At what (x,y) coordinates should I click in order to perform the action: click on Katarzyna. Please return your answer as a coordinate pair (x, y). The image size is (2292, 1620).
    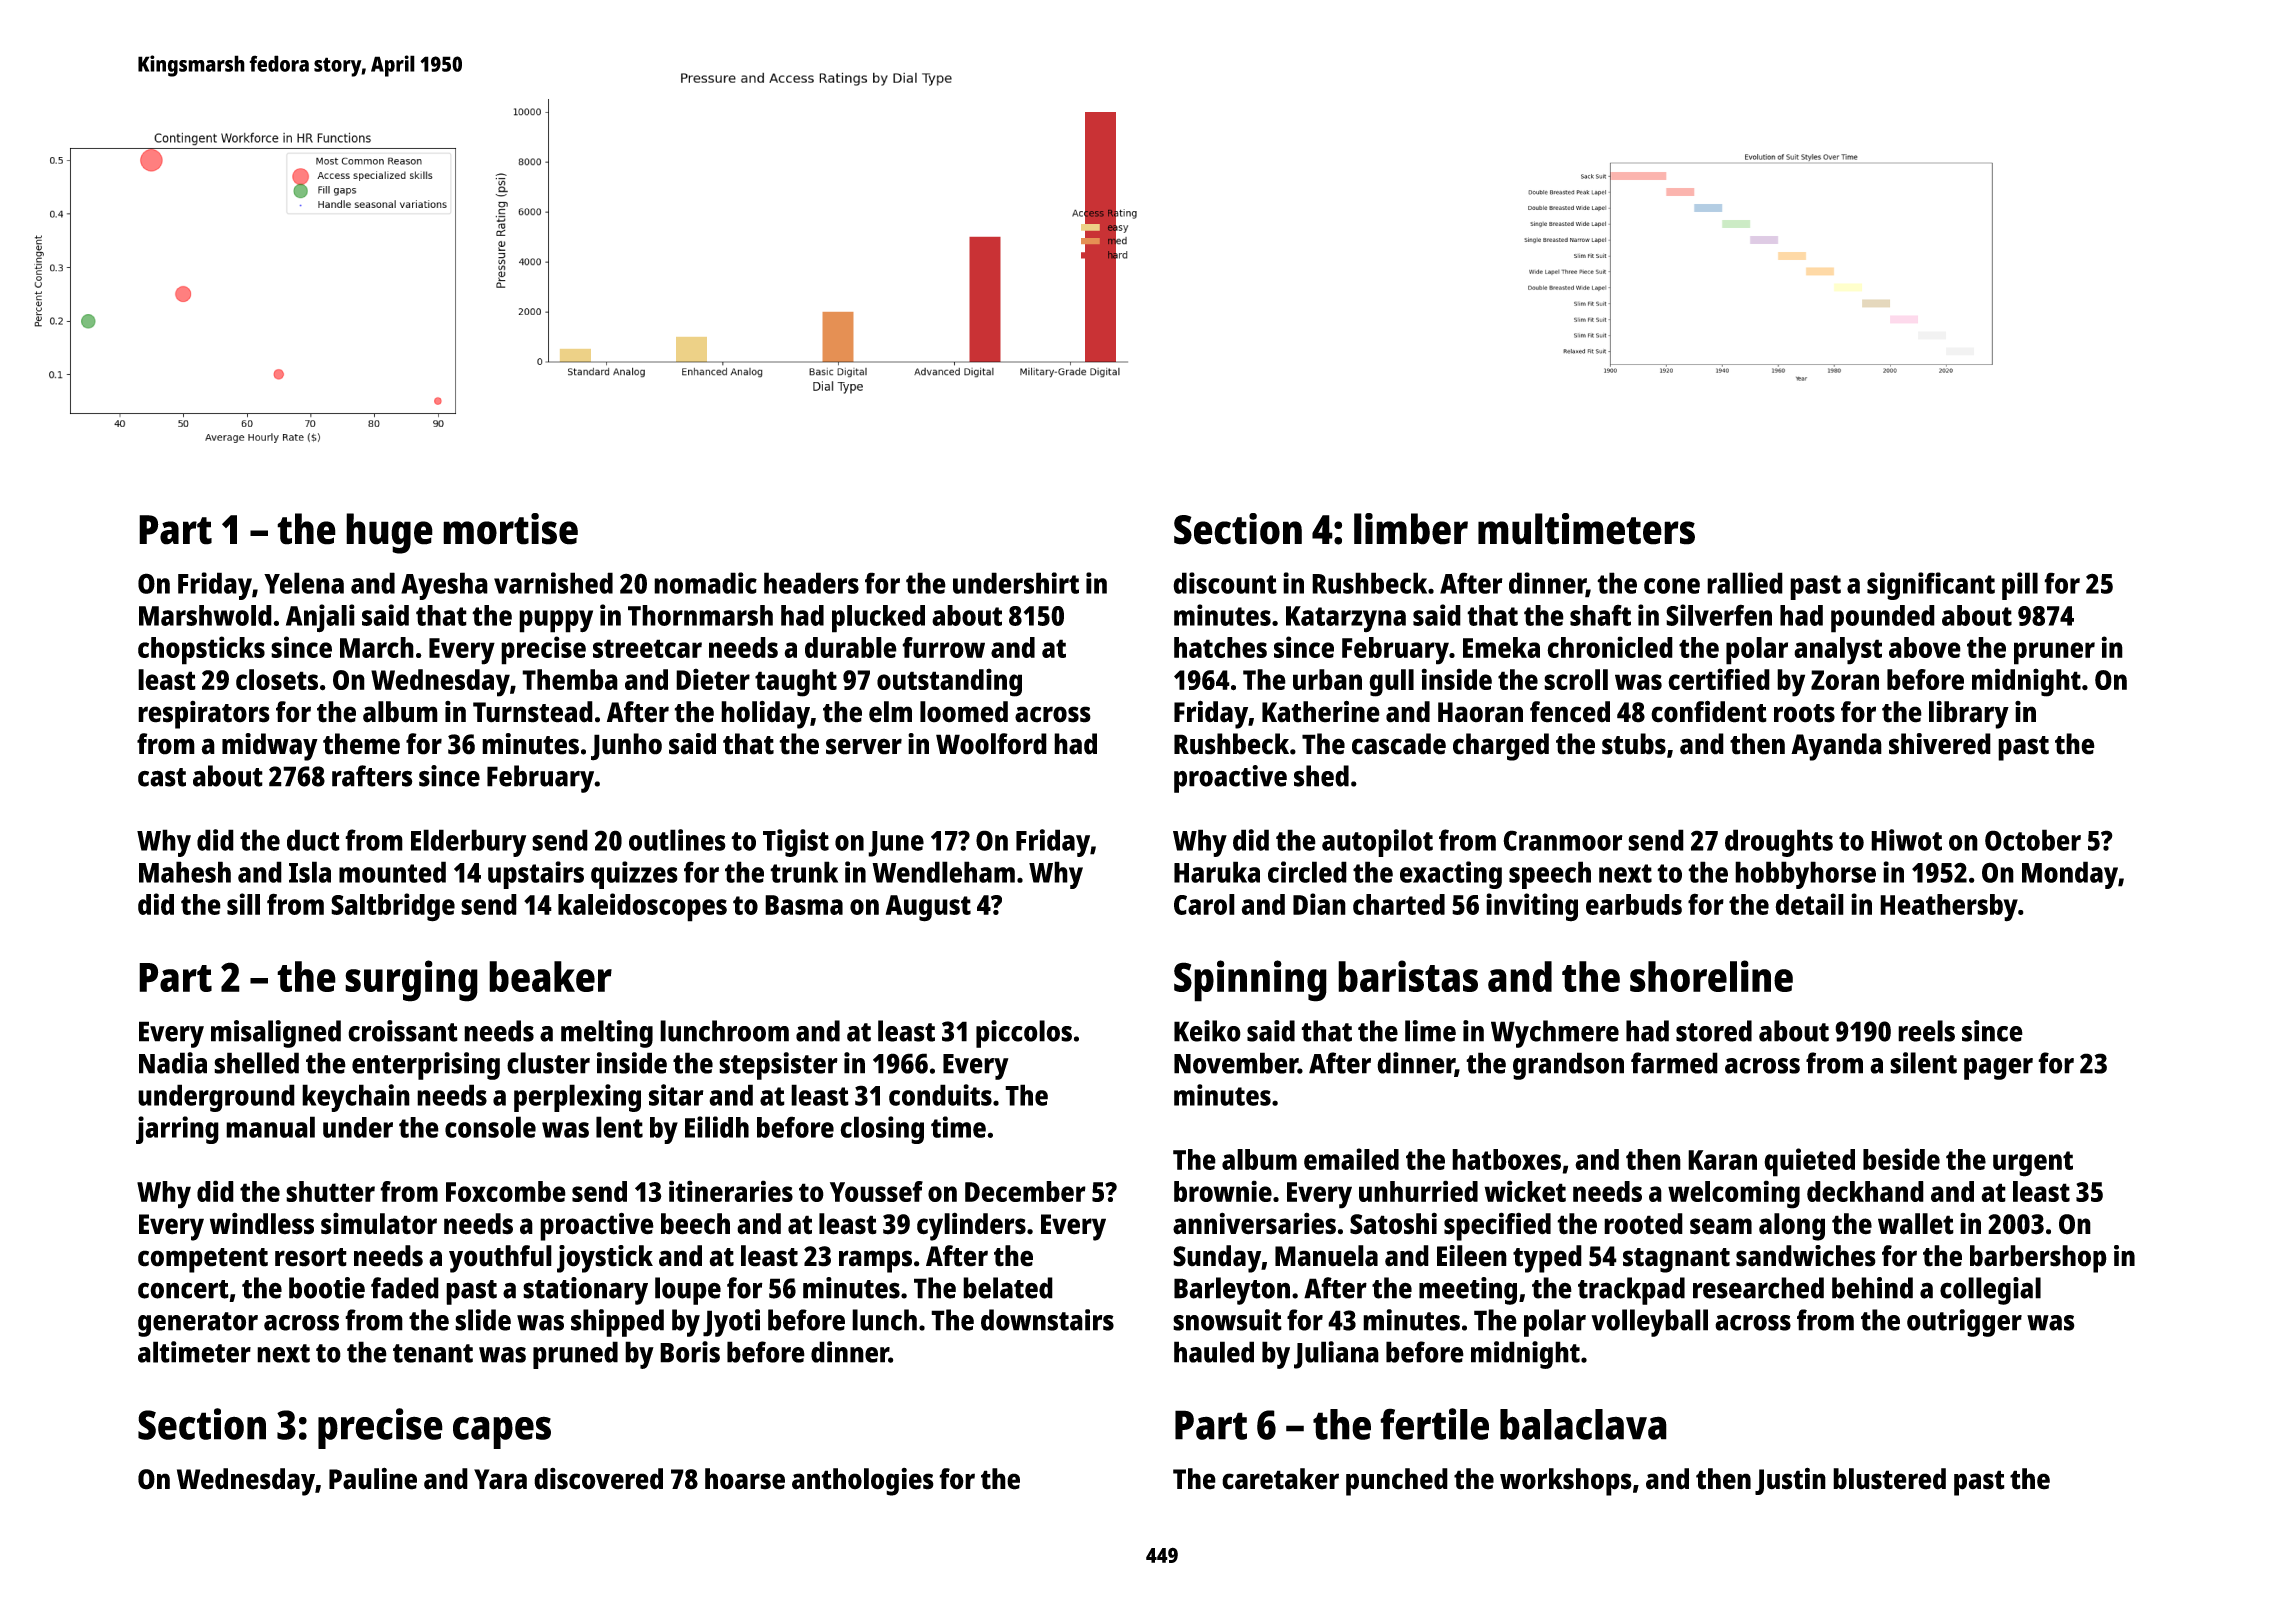
    Looking at the image, I should click on (1346, 619).
